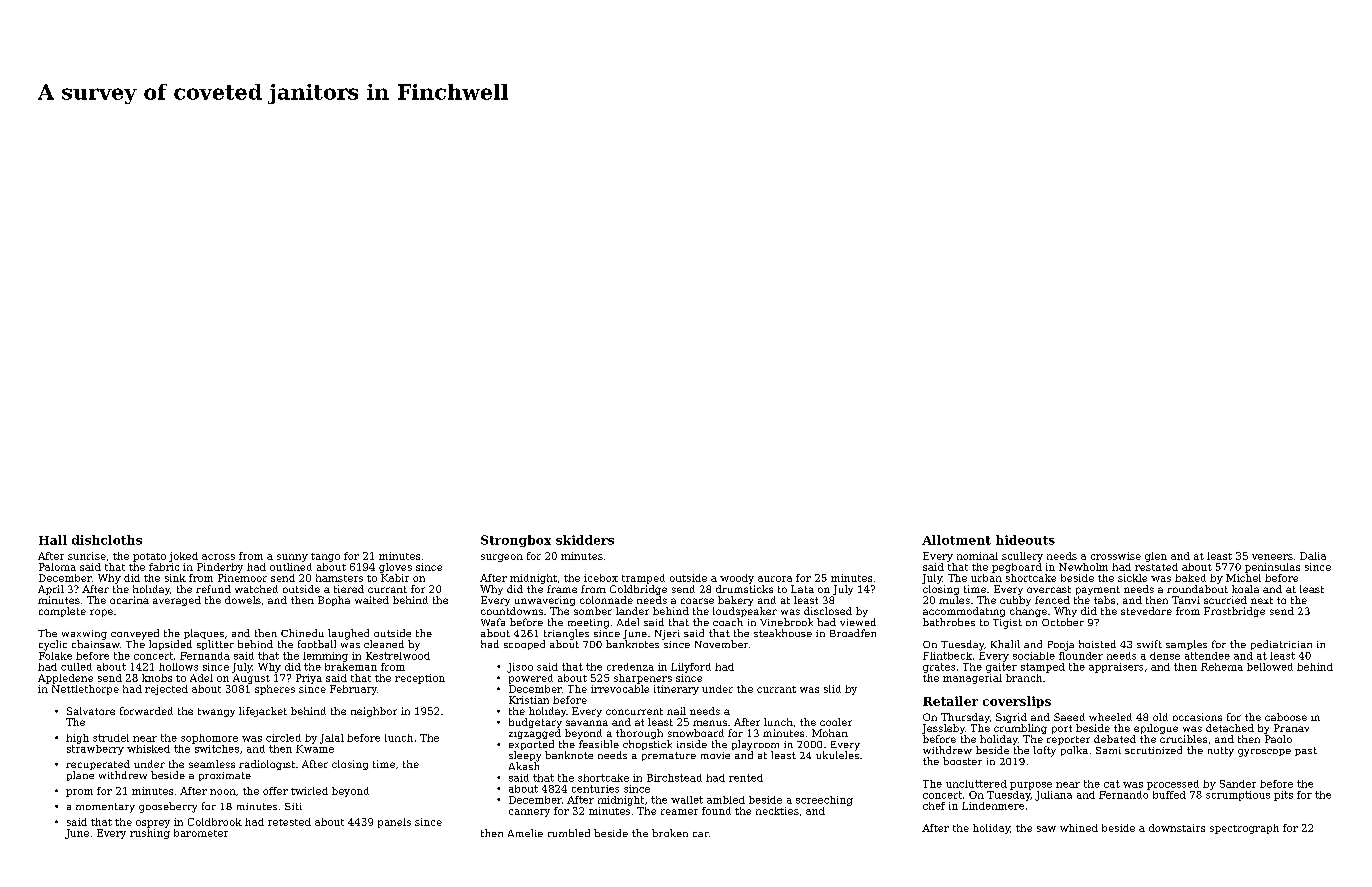  Describe the element at coordinates (216, 712) in the screenshot. I see `twangy` at that location.
